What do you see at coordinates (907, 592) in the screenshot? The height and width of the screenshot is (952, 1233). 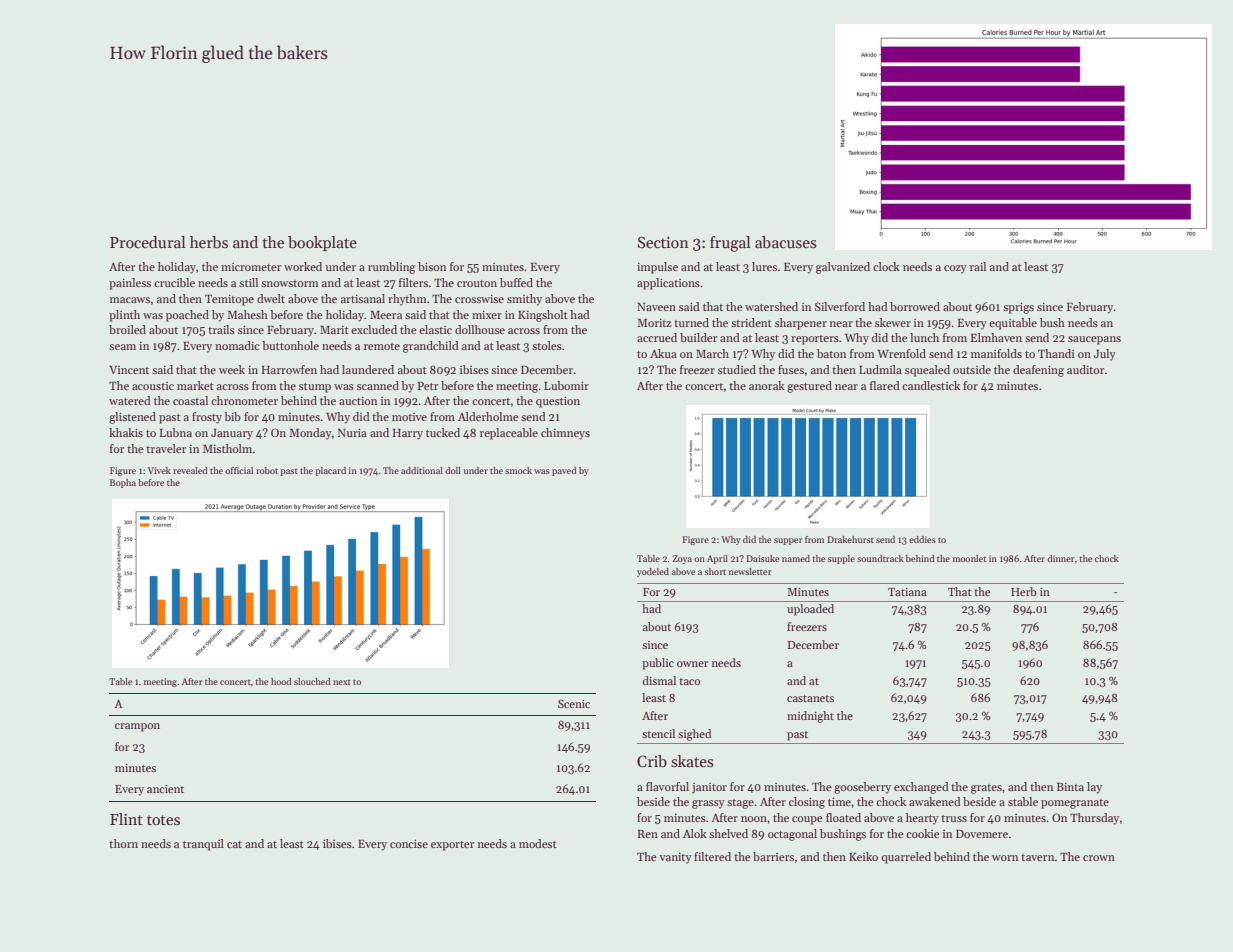 I see `Tatiana` at bounding box center [907, 592].
